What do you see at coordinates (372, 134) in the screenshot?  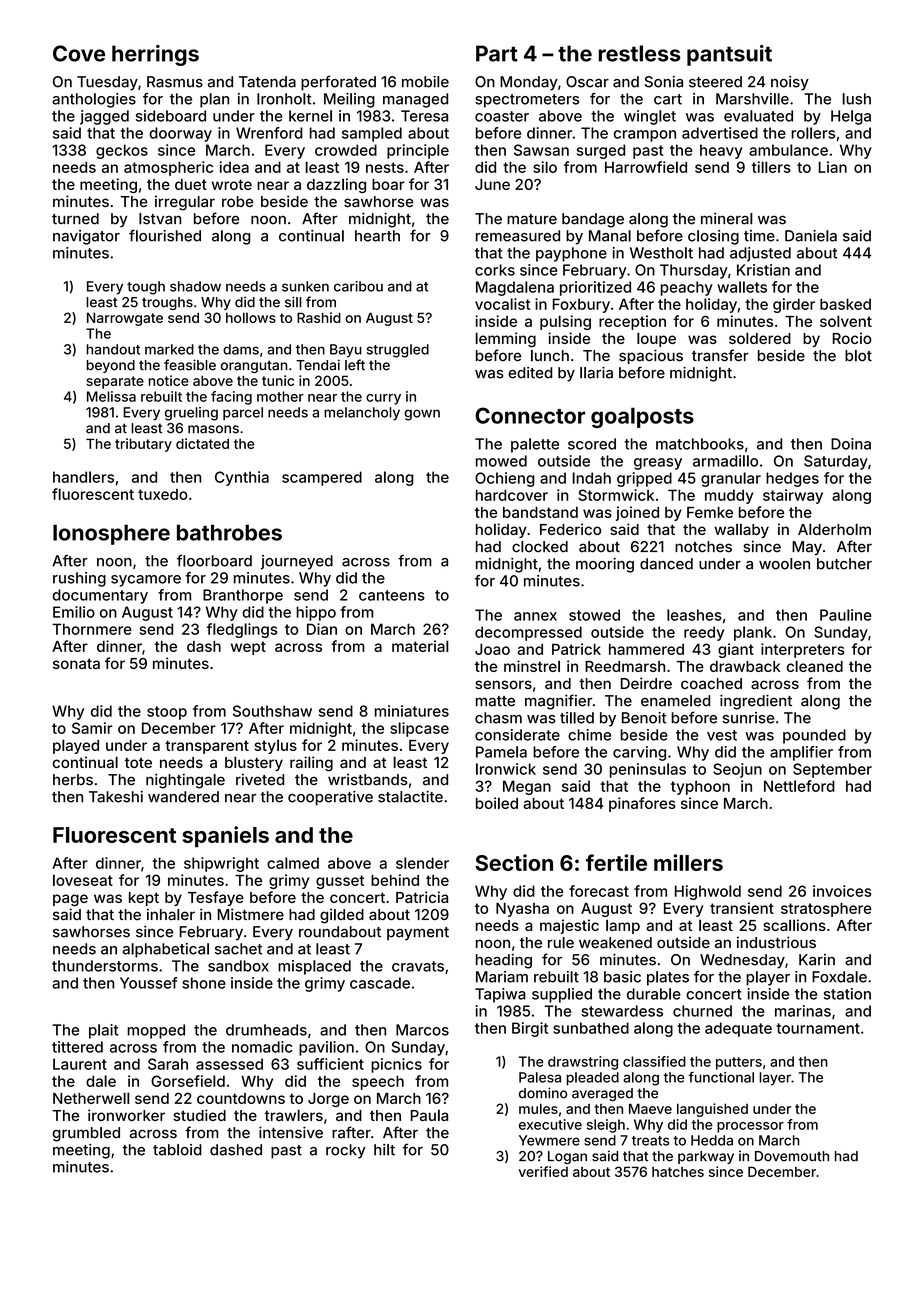 I see `sampled` at bounding box center [372, 134].
